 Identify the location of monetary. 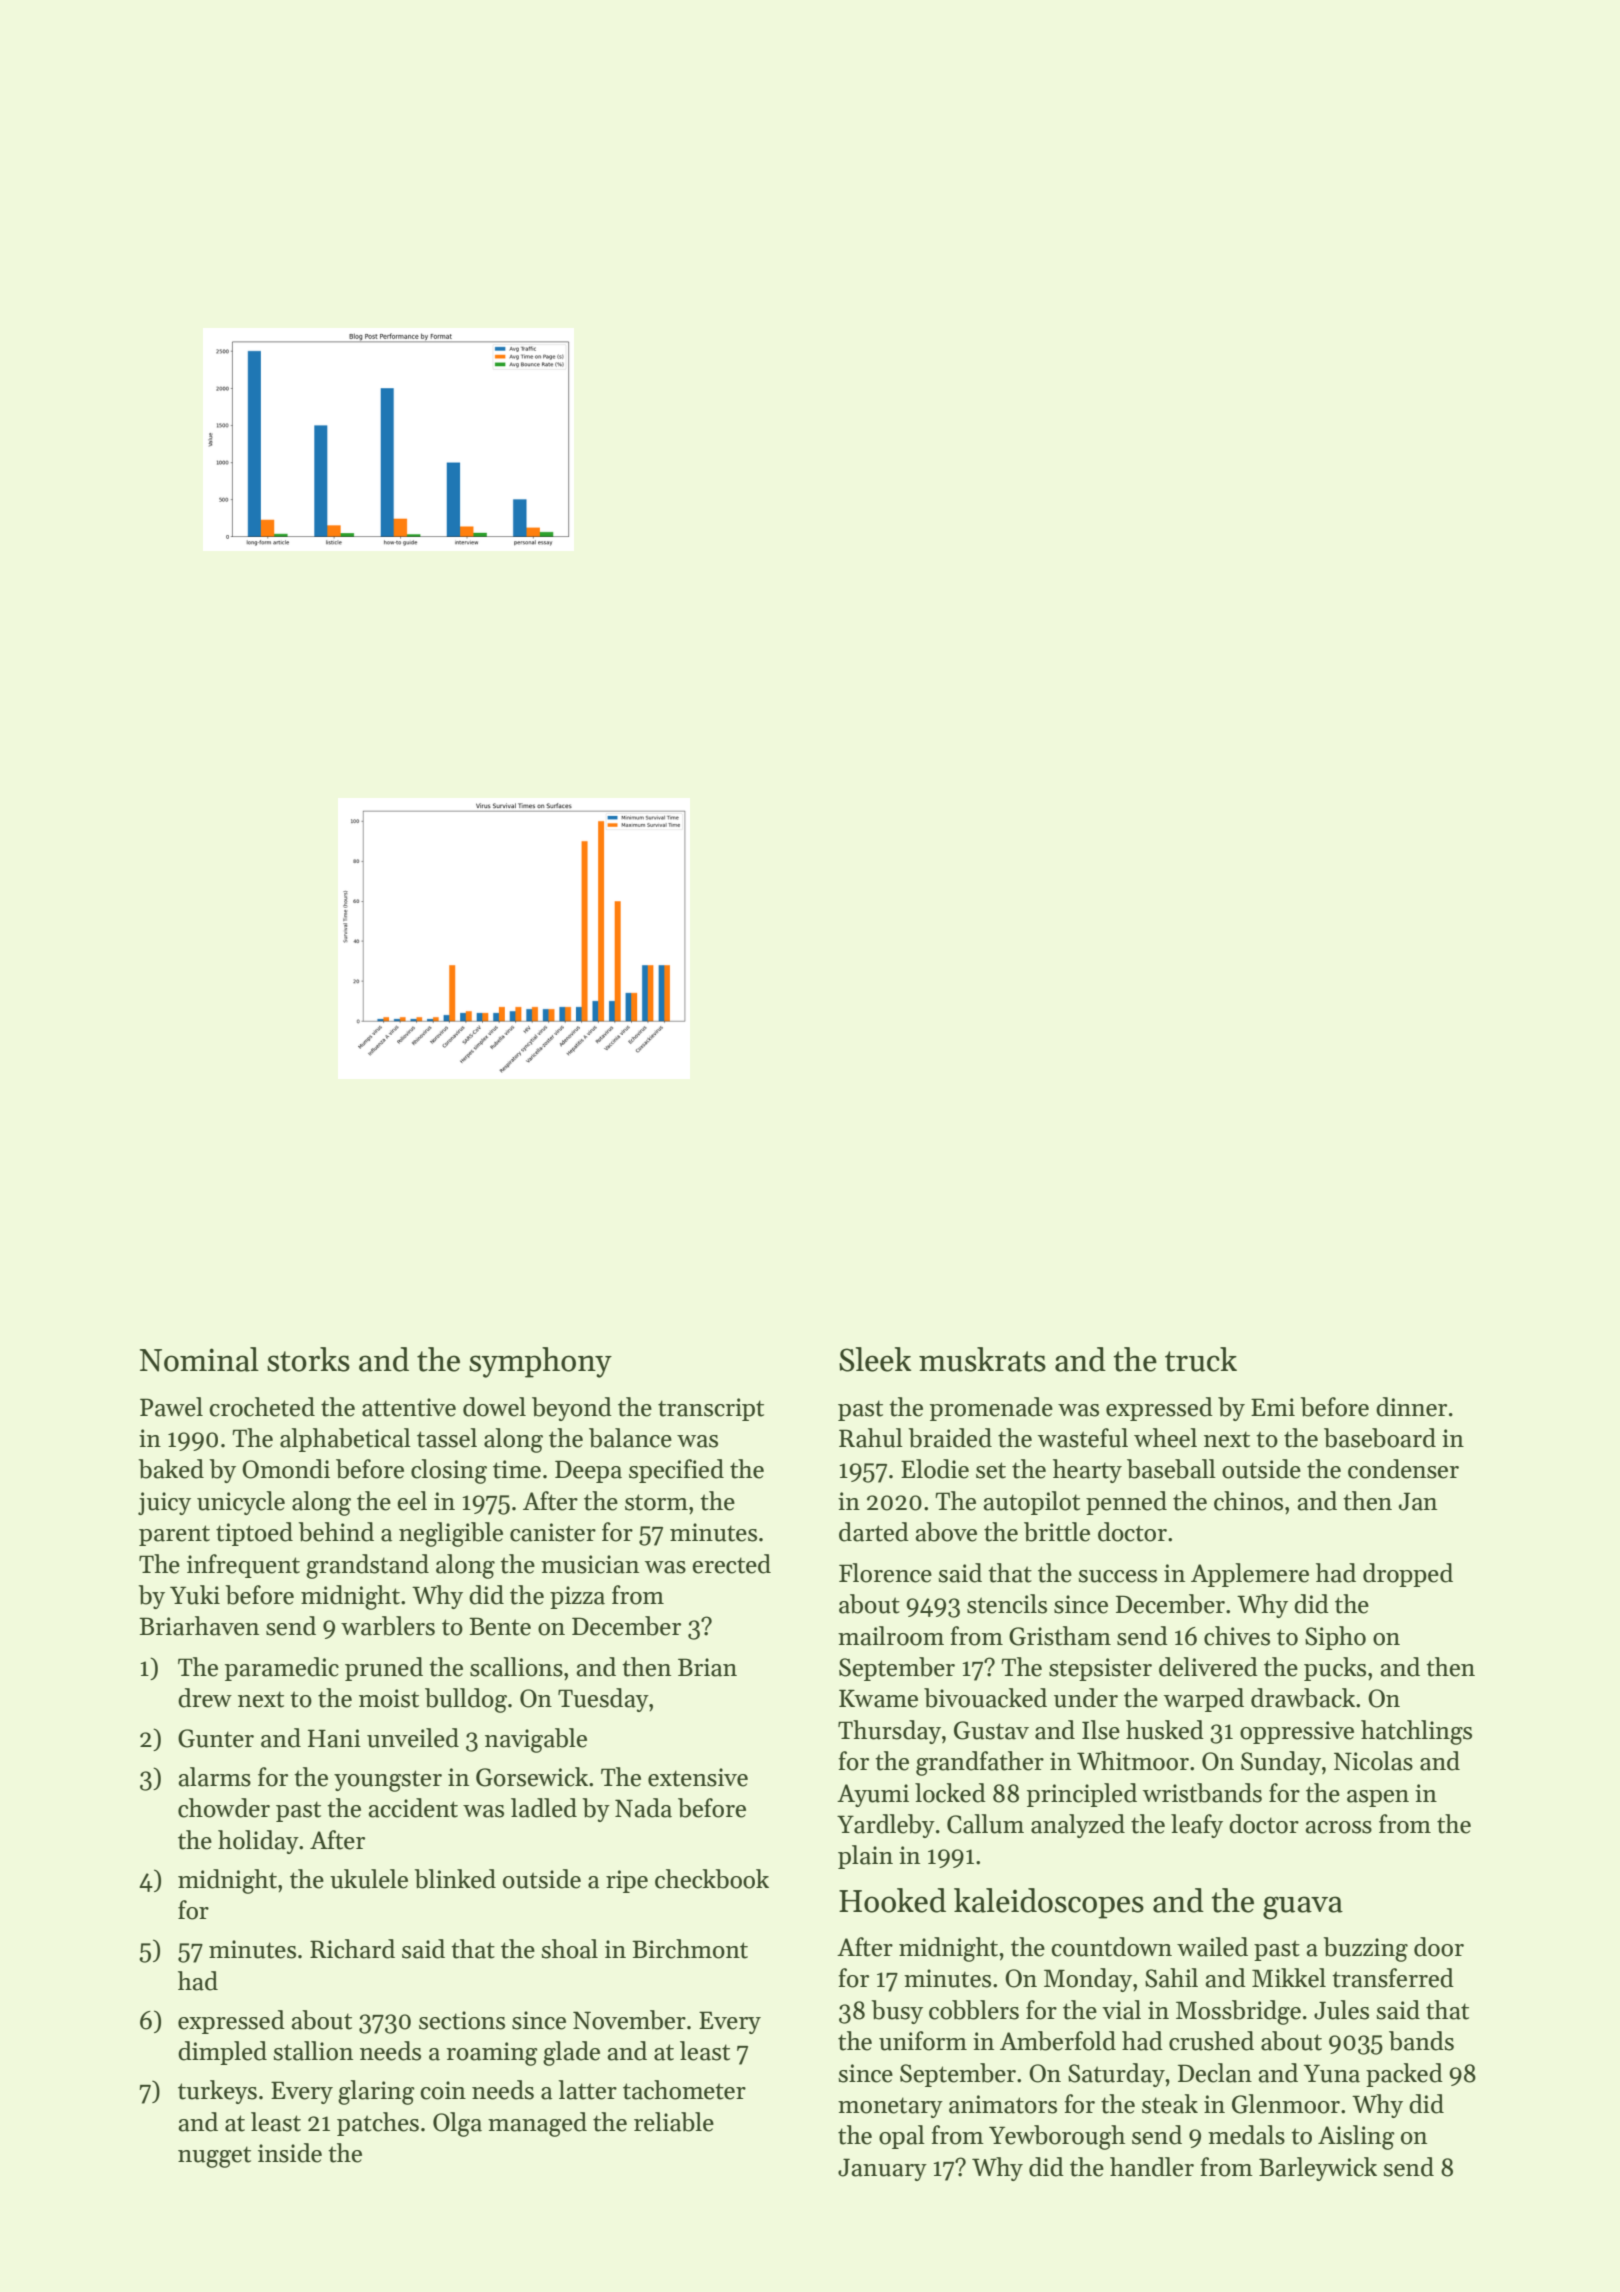
(890, 2107).
